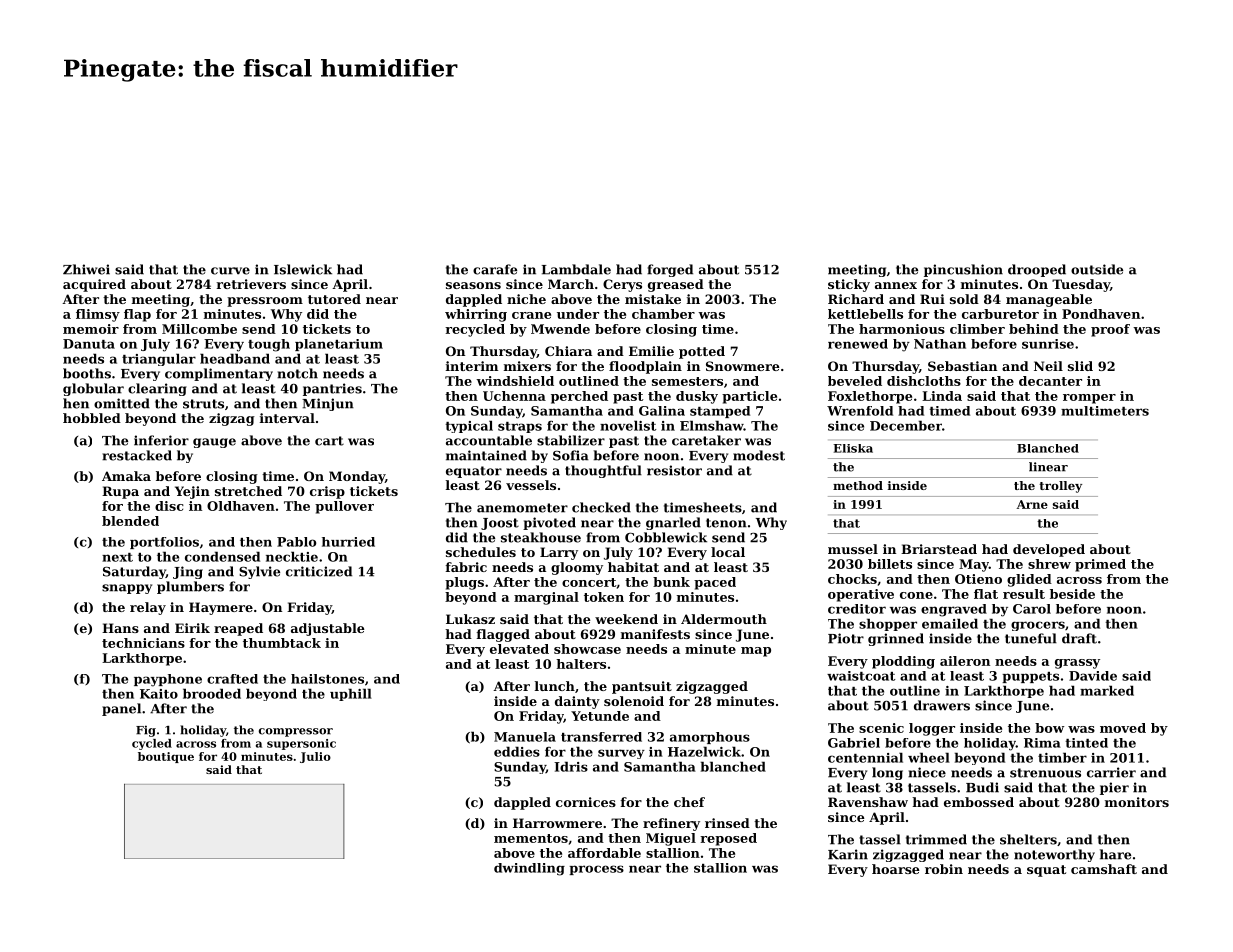 This screenshot has height=952, width=1233. What do you see at coordinates (221, 608) in the screenshot?
I see `Haymere` at bounding box center [221, 608].
